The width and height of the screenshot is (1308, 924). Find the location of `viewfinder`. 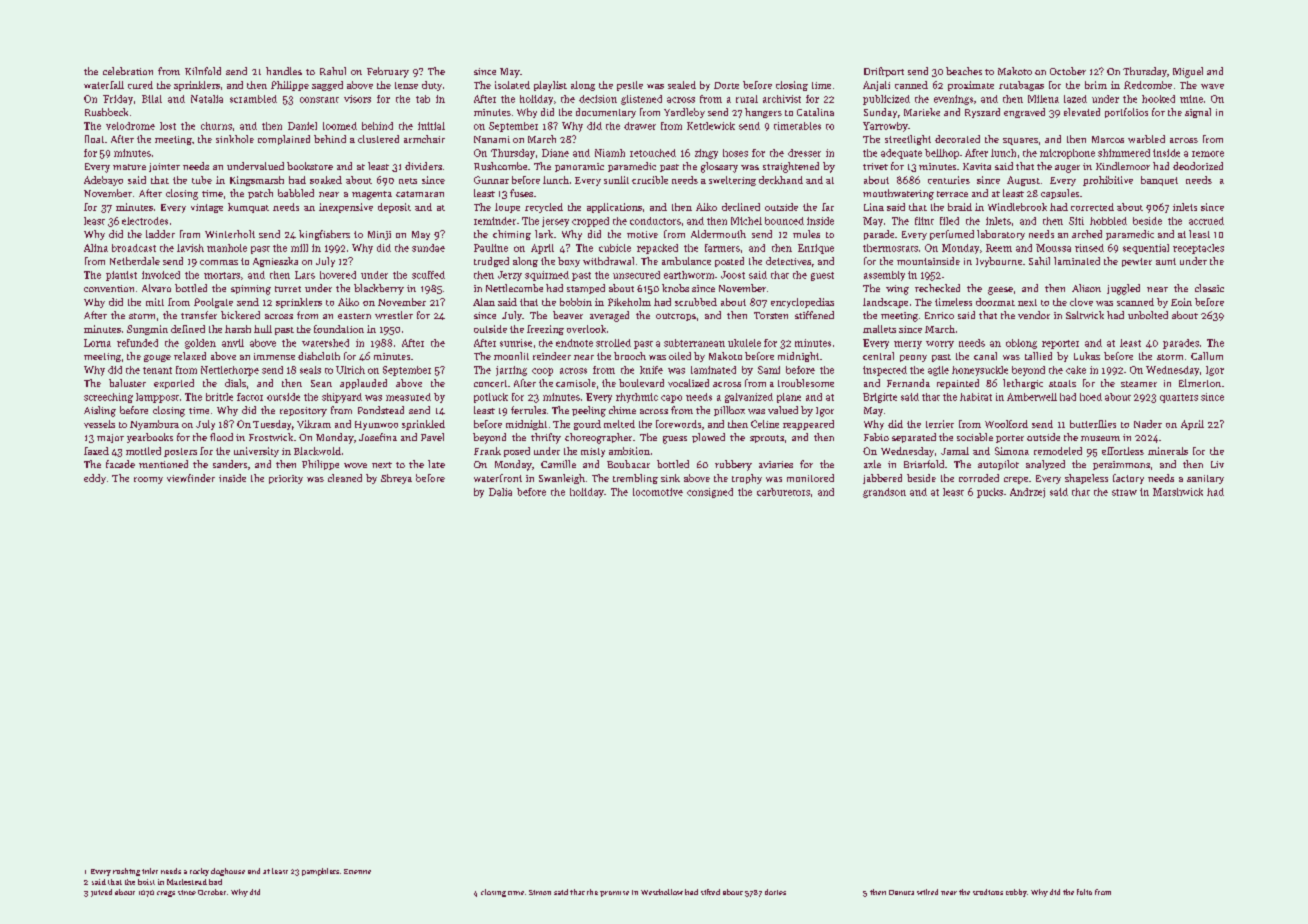

viewfinder is located at coordinates (191, 478).
